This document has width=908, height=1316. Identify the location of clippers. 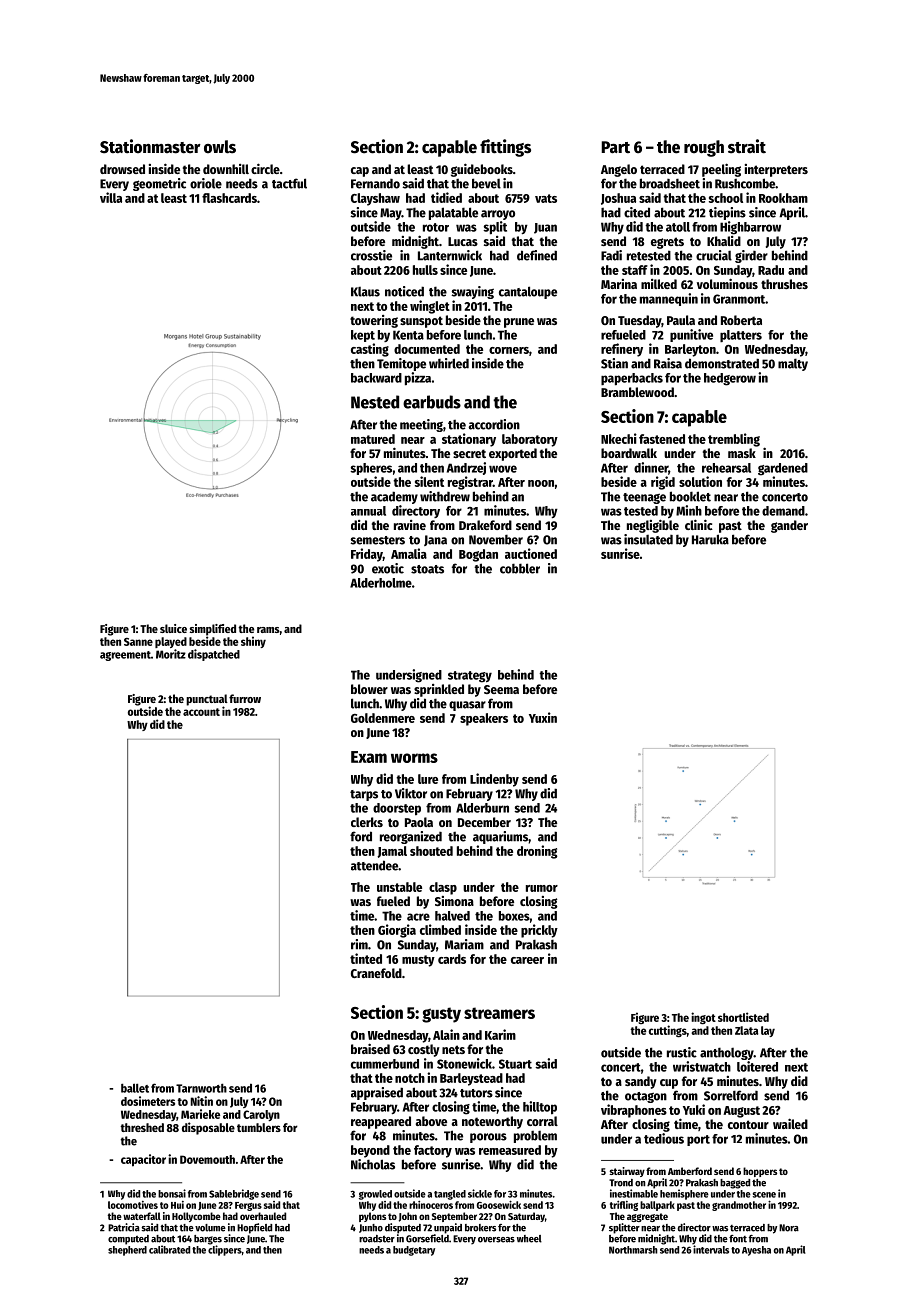
(225, 1250).
